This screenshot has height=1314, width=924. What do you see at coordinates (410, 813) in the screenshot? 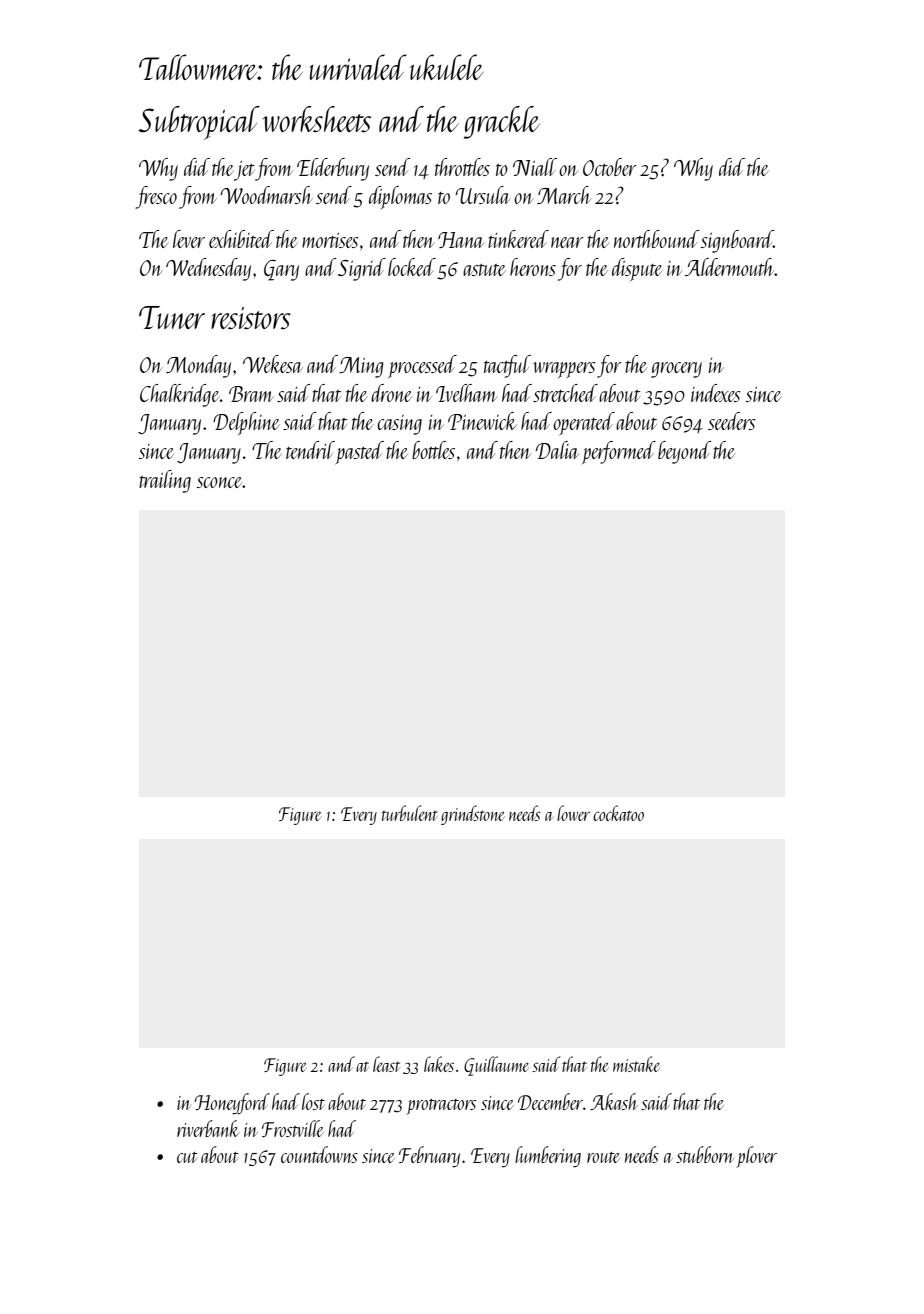
I see `turbulent` at bounding box center [410, 813].
